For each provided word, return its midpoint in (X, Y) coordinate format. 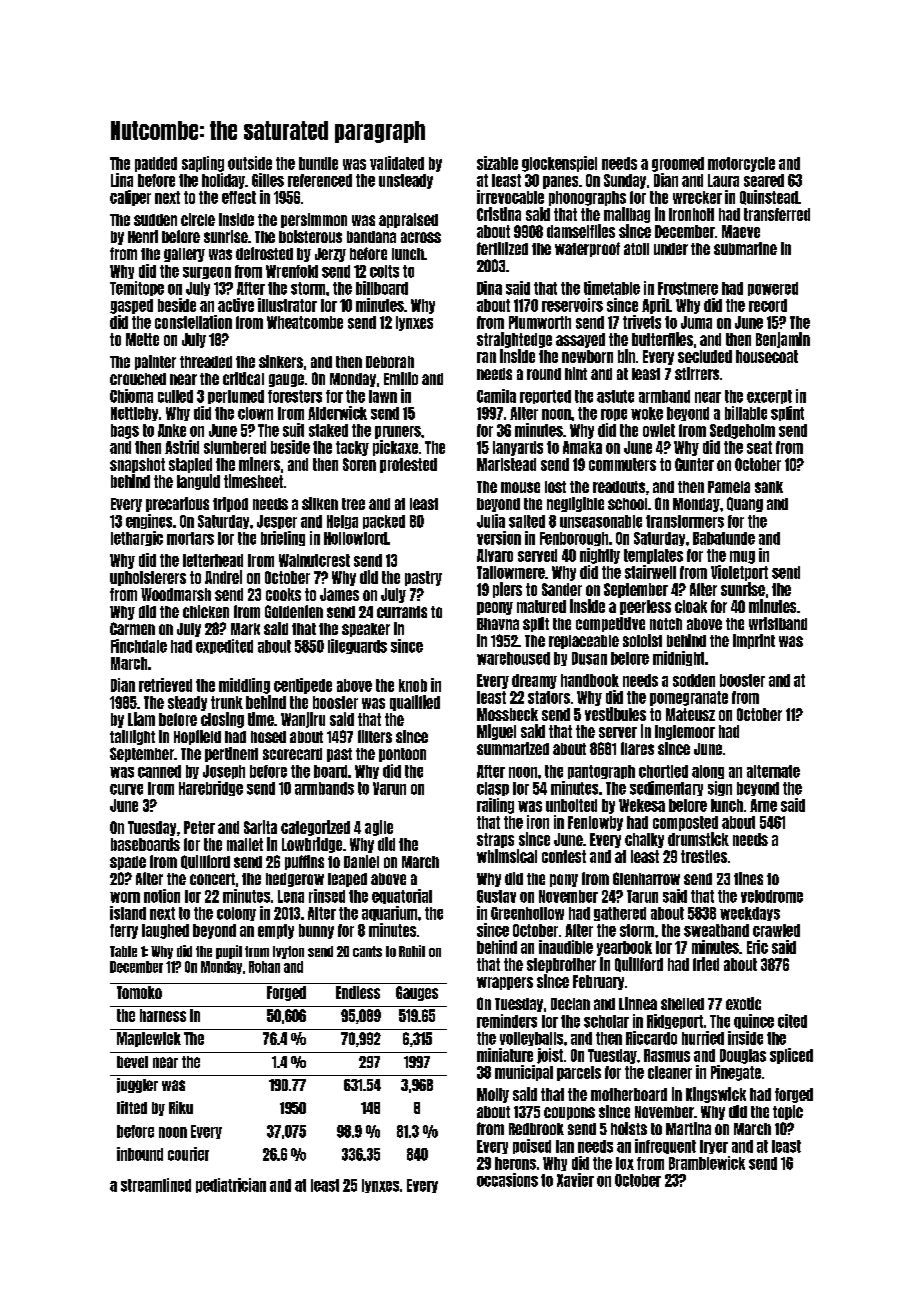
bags (125, 431)
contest (564, 856)
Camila (496, 396)
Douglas (743, 1056)
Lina (122, 180)
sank (769, 487)
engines (149, 521)
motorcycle (741, 164)
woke (647, 413)
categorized (315, 828)
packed (384, 522)
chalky (644, 840)
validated (397, 163)
